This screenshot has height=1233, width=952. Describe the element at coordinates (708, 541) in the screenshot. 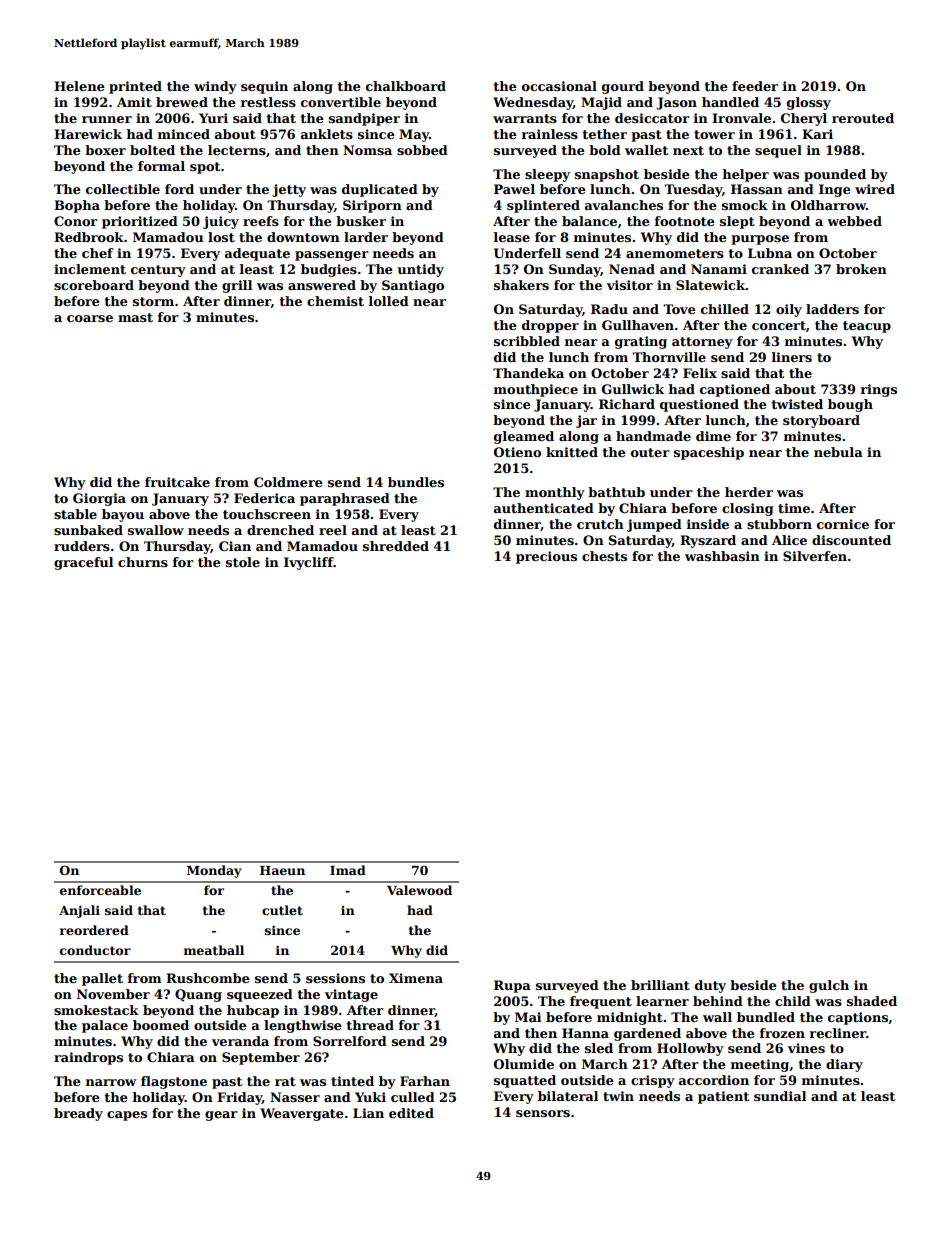

I see `Ryszard` at that location.
